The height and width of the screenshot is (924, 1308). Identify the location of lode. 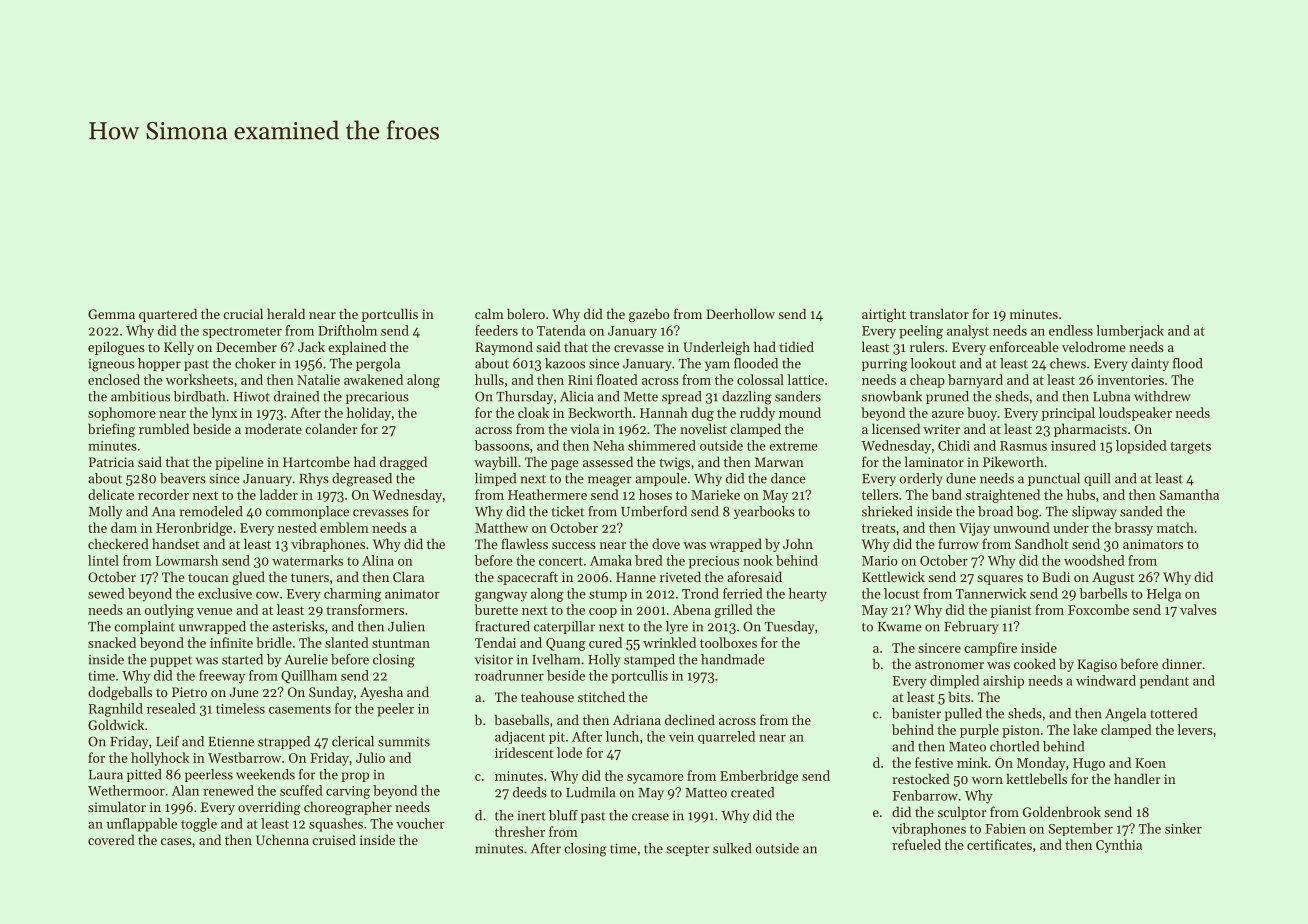
(569, 752).
